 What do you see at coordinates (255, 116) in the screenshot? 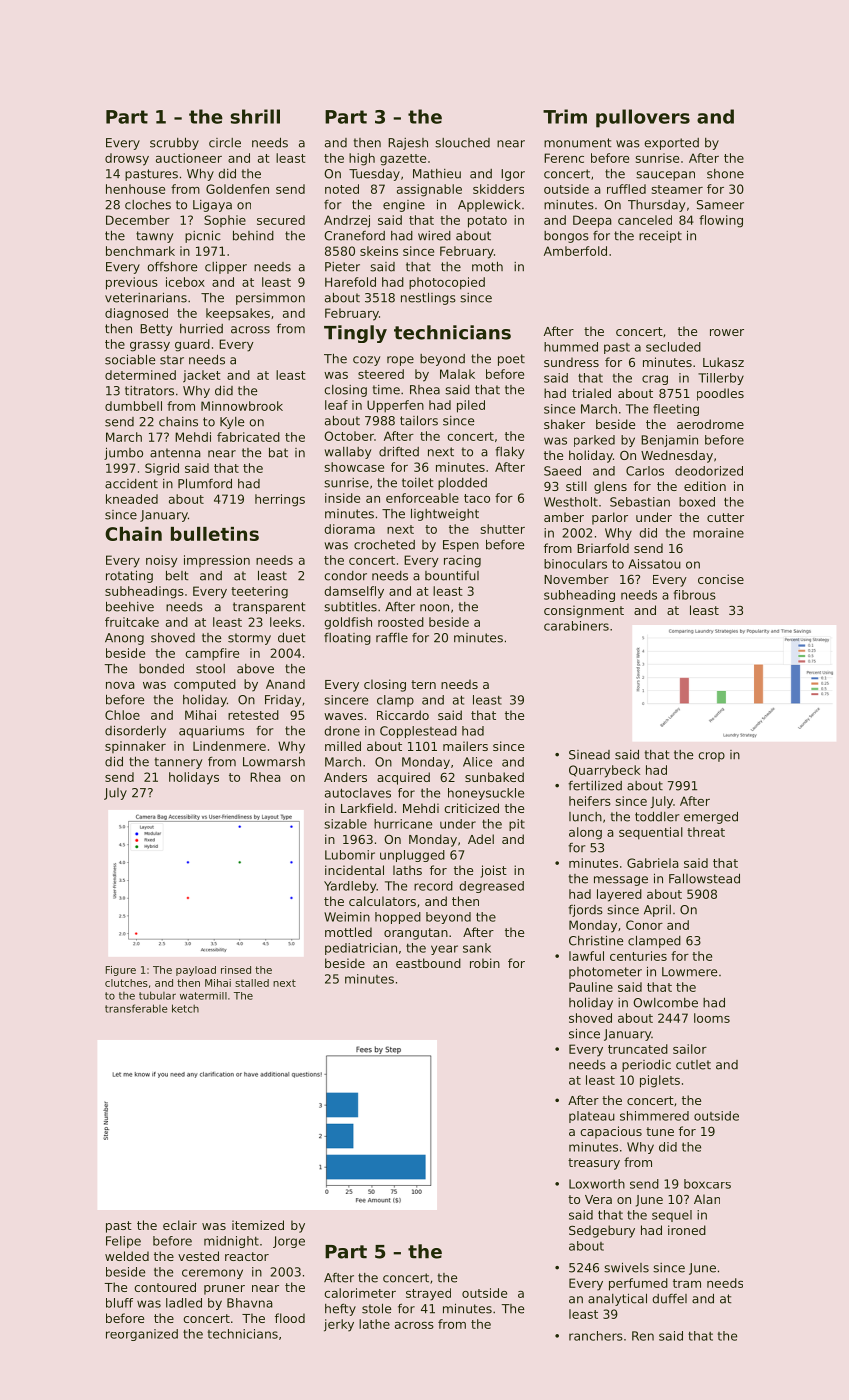
I see `shrill` at bounding box center [255, 116].
